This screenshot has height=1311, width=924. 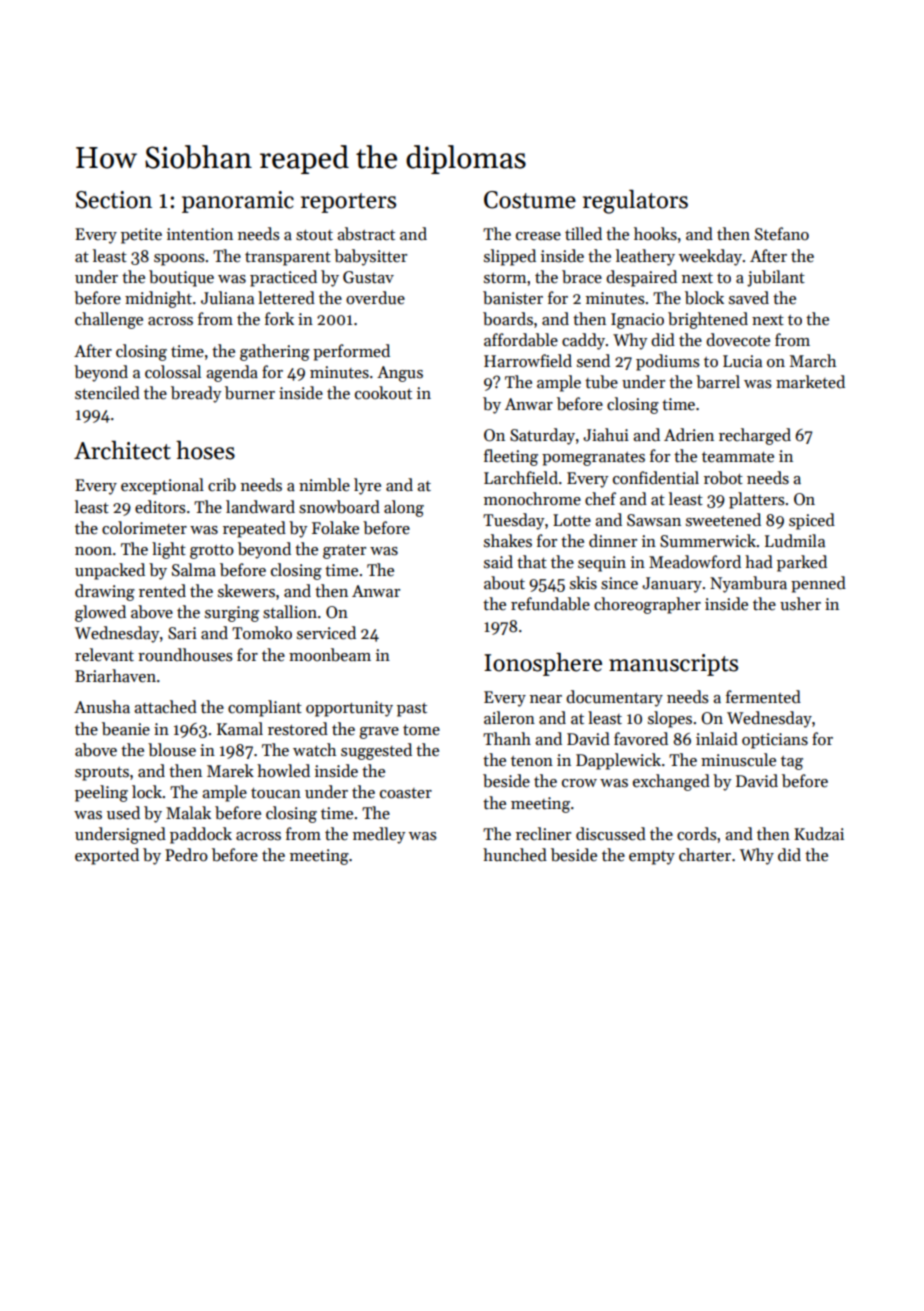 What do you see at coordinates (672, 585) in the screenshot?
I see `January` at bounding box center [672, 585].
